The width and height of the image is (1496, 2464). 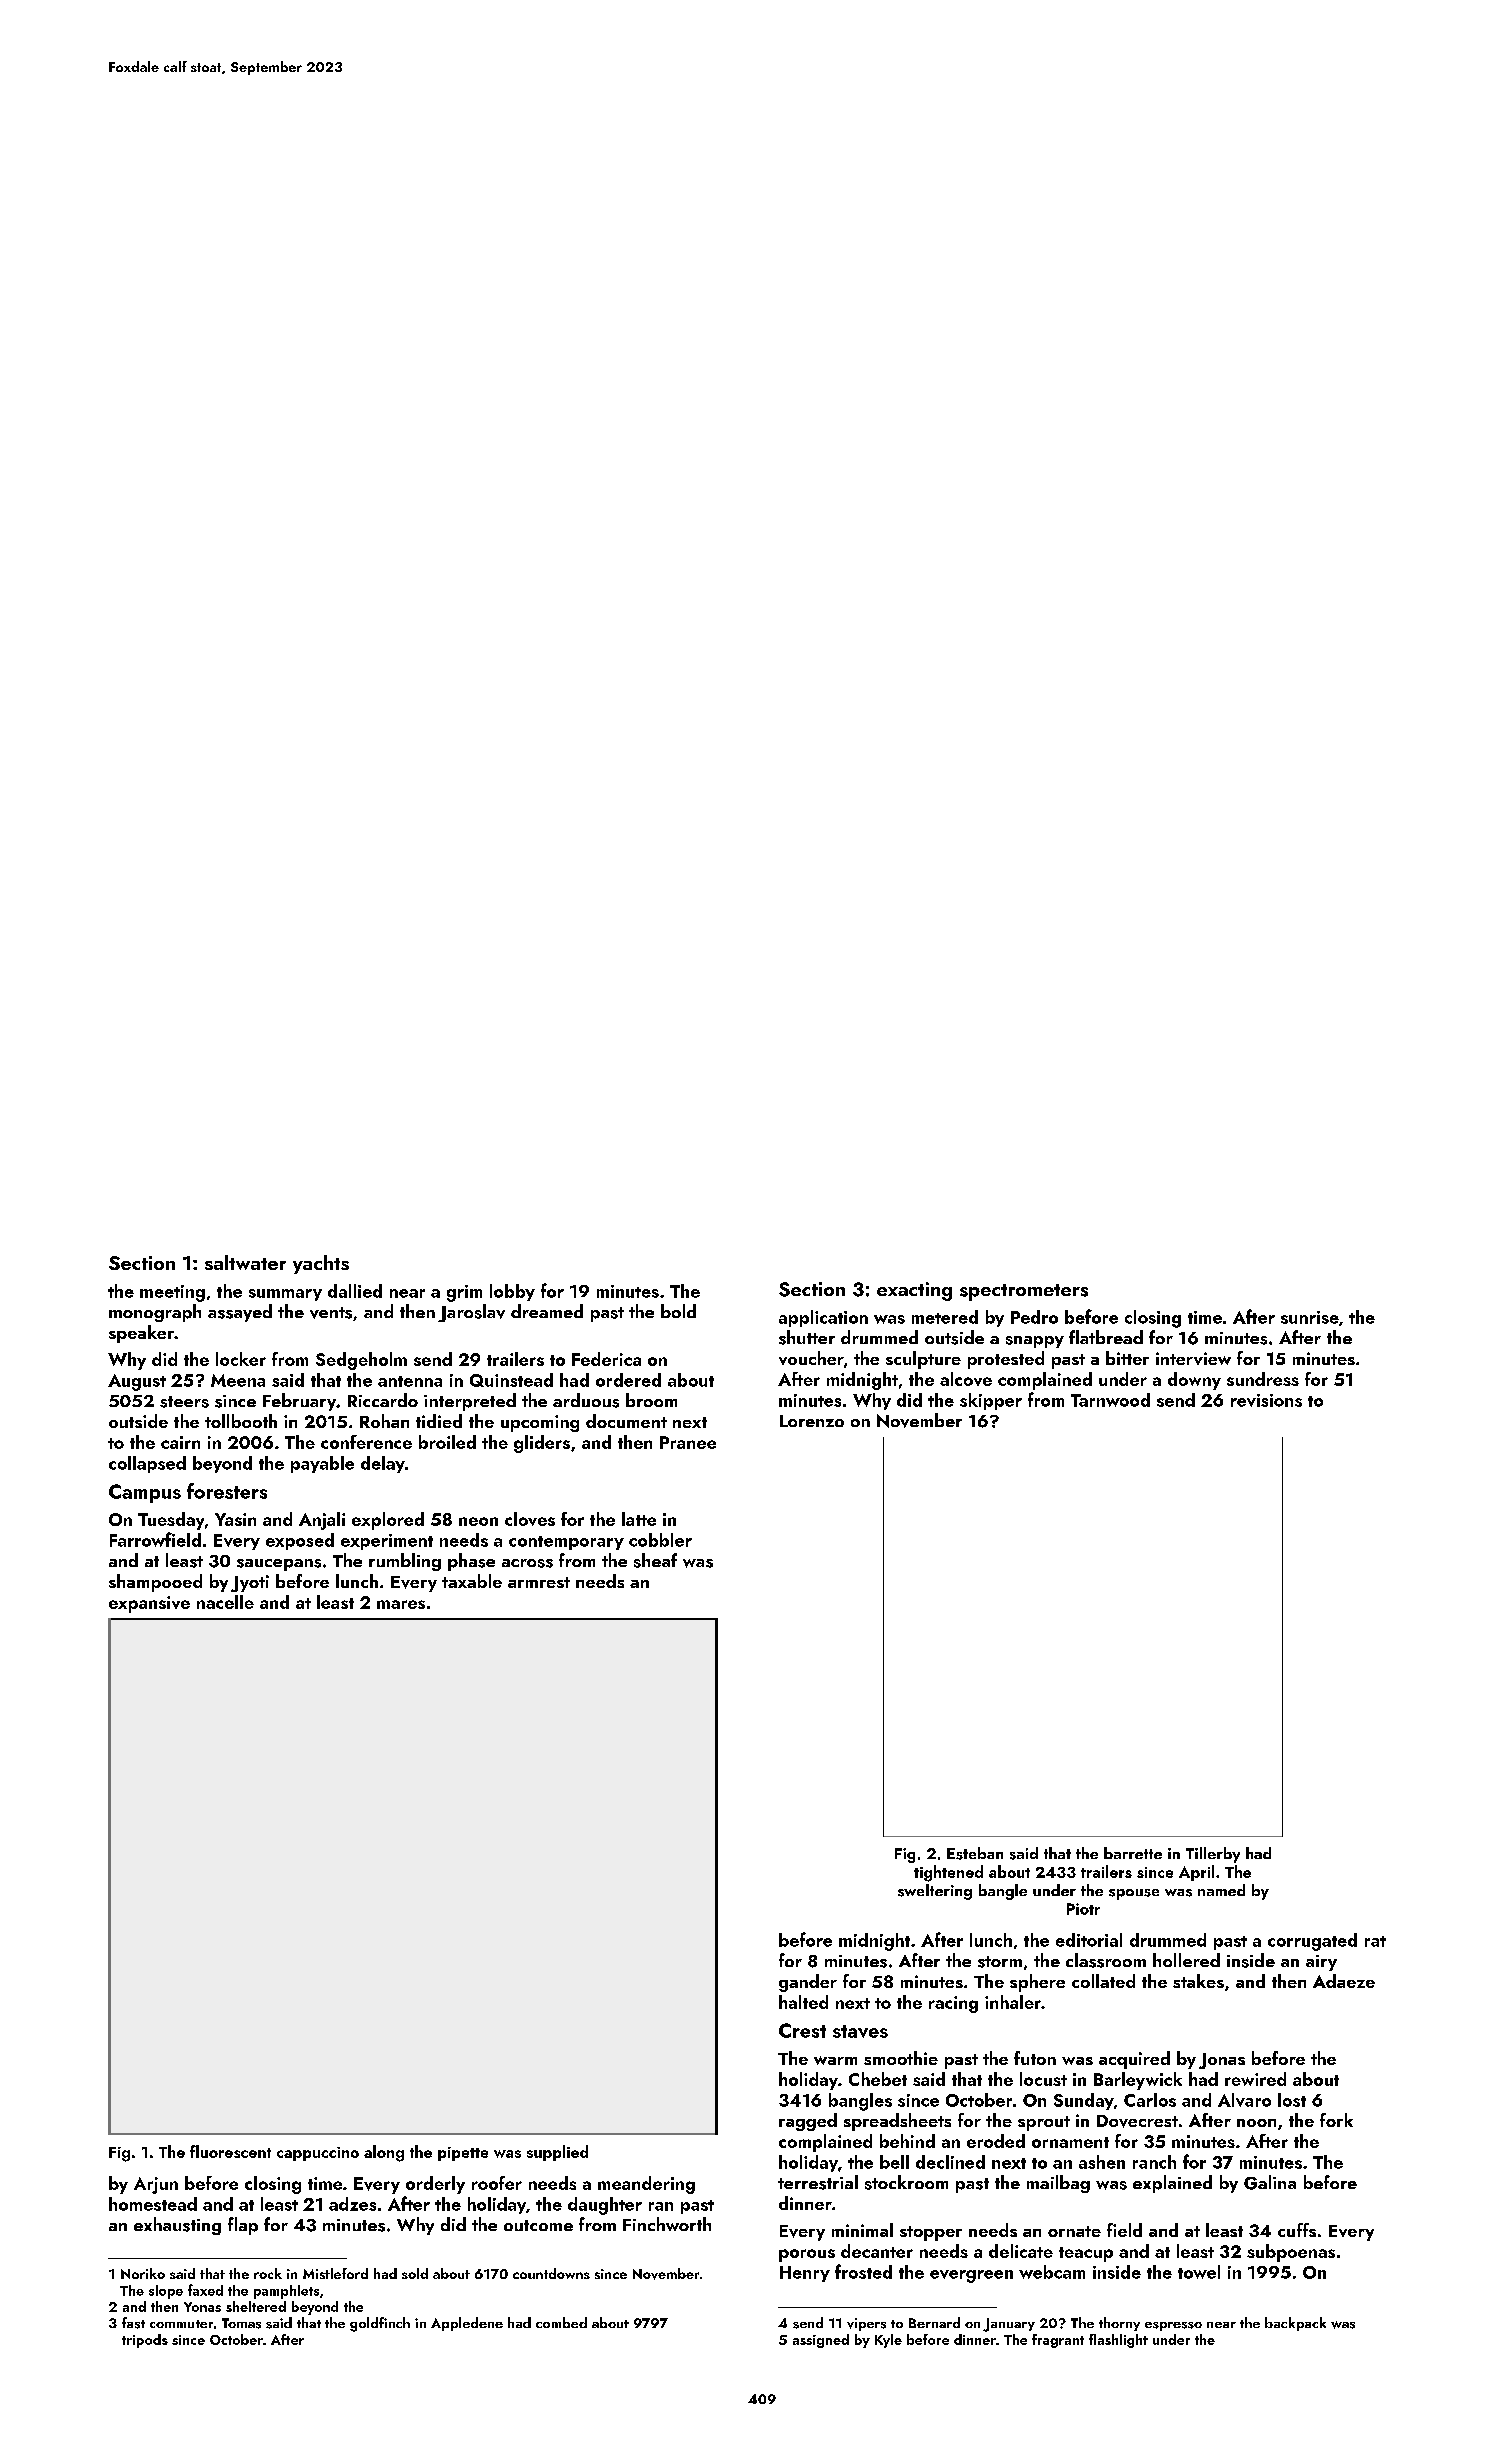 I want to click on meeting, so click(x=172, y=1293).
